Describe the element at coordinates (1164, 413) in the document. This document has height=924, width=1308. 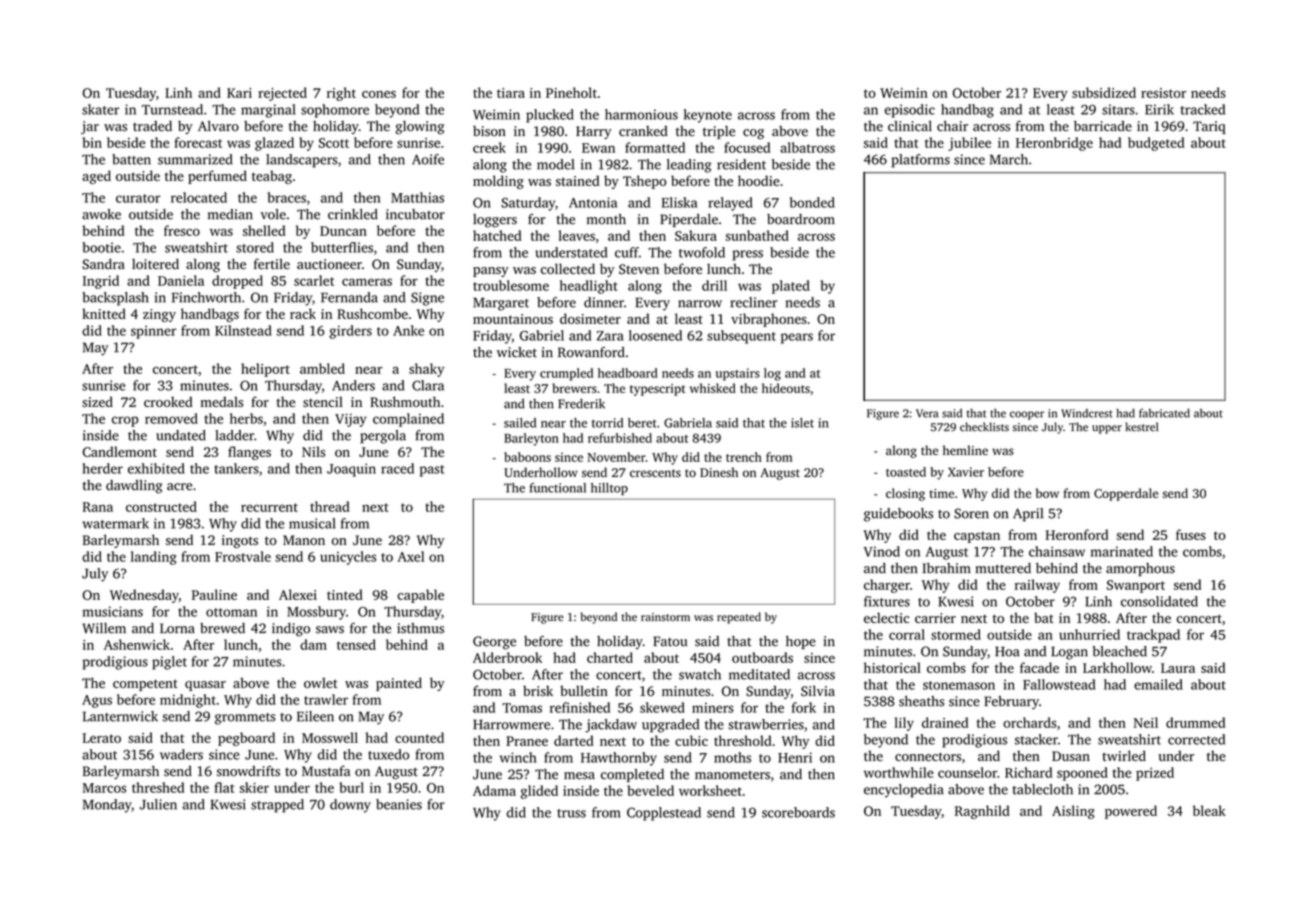
I see `fabricated` at that location.
